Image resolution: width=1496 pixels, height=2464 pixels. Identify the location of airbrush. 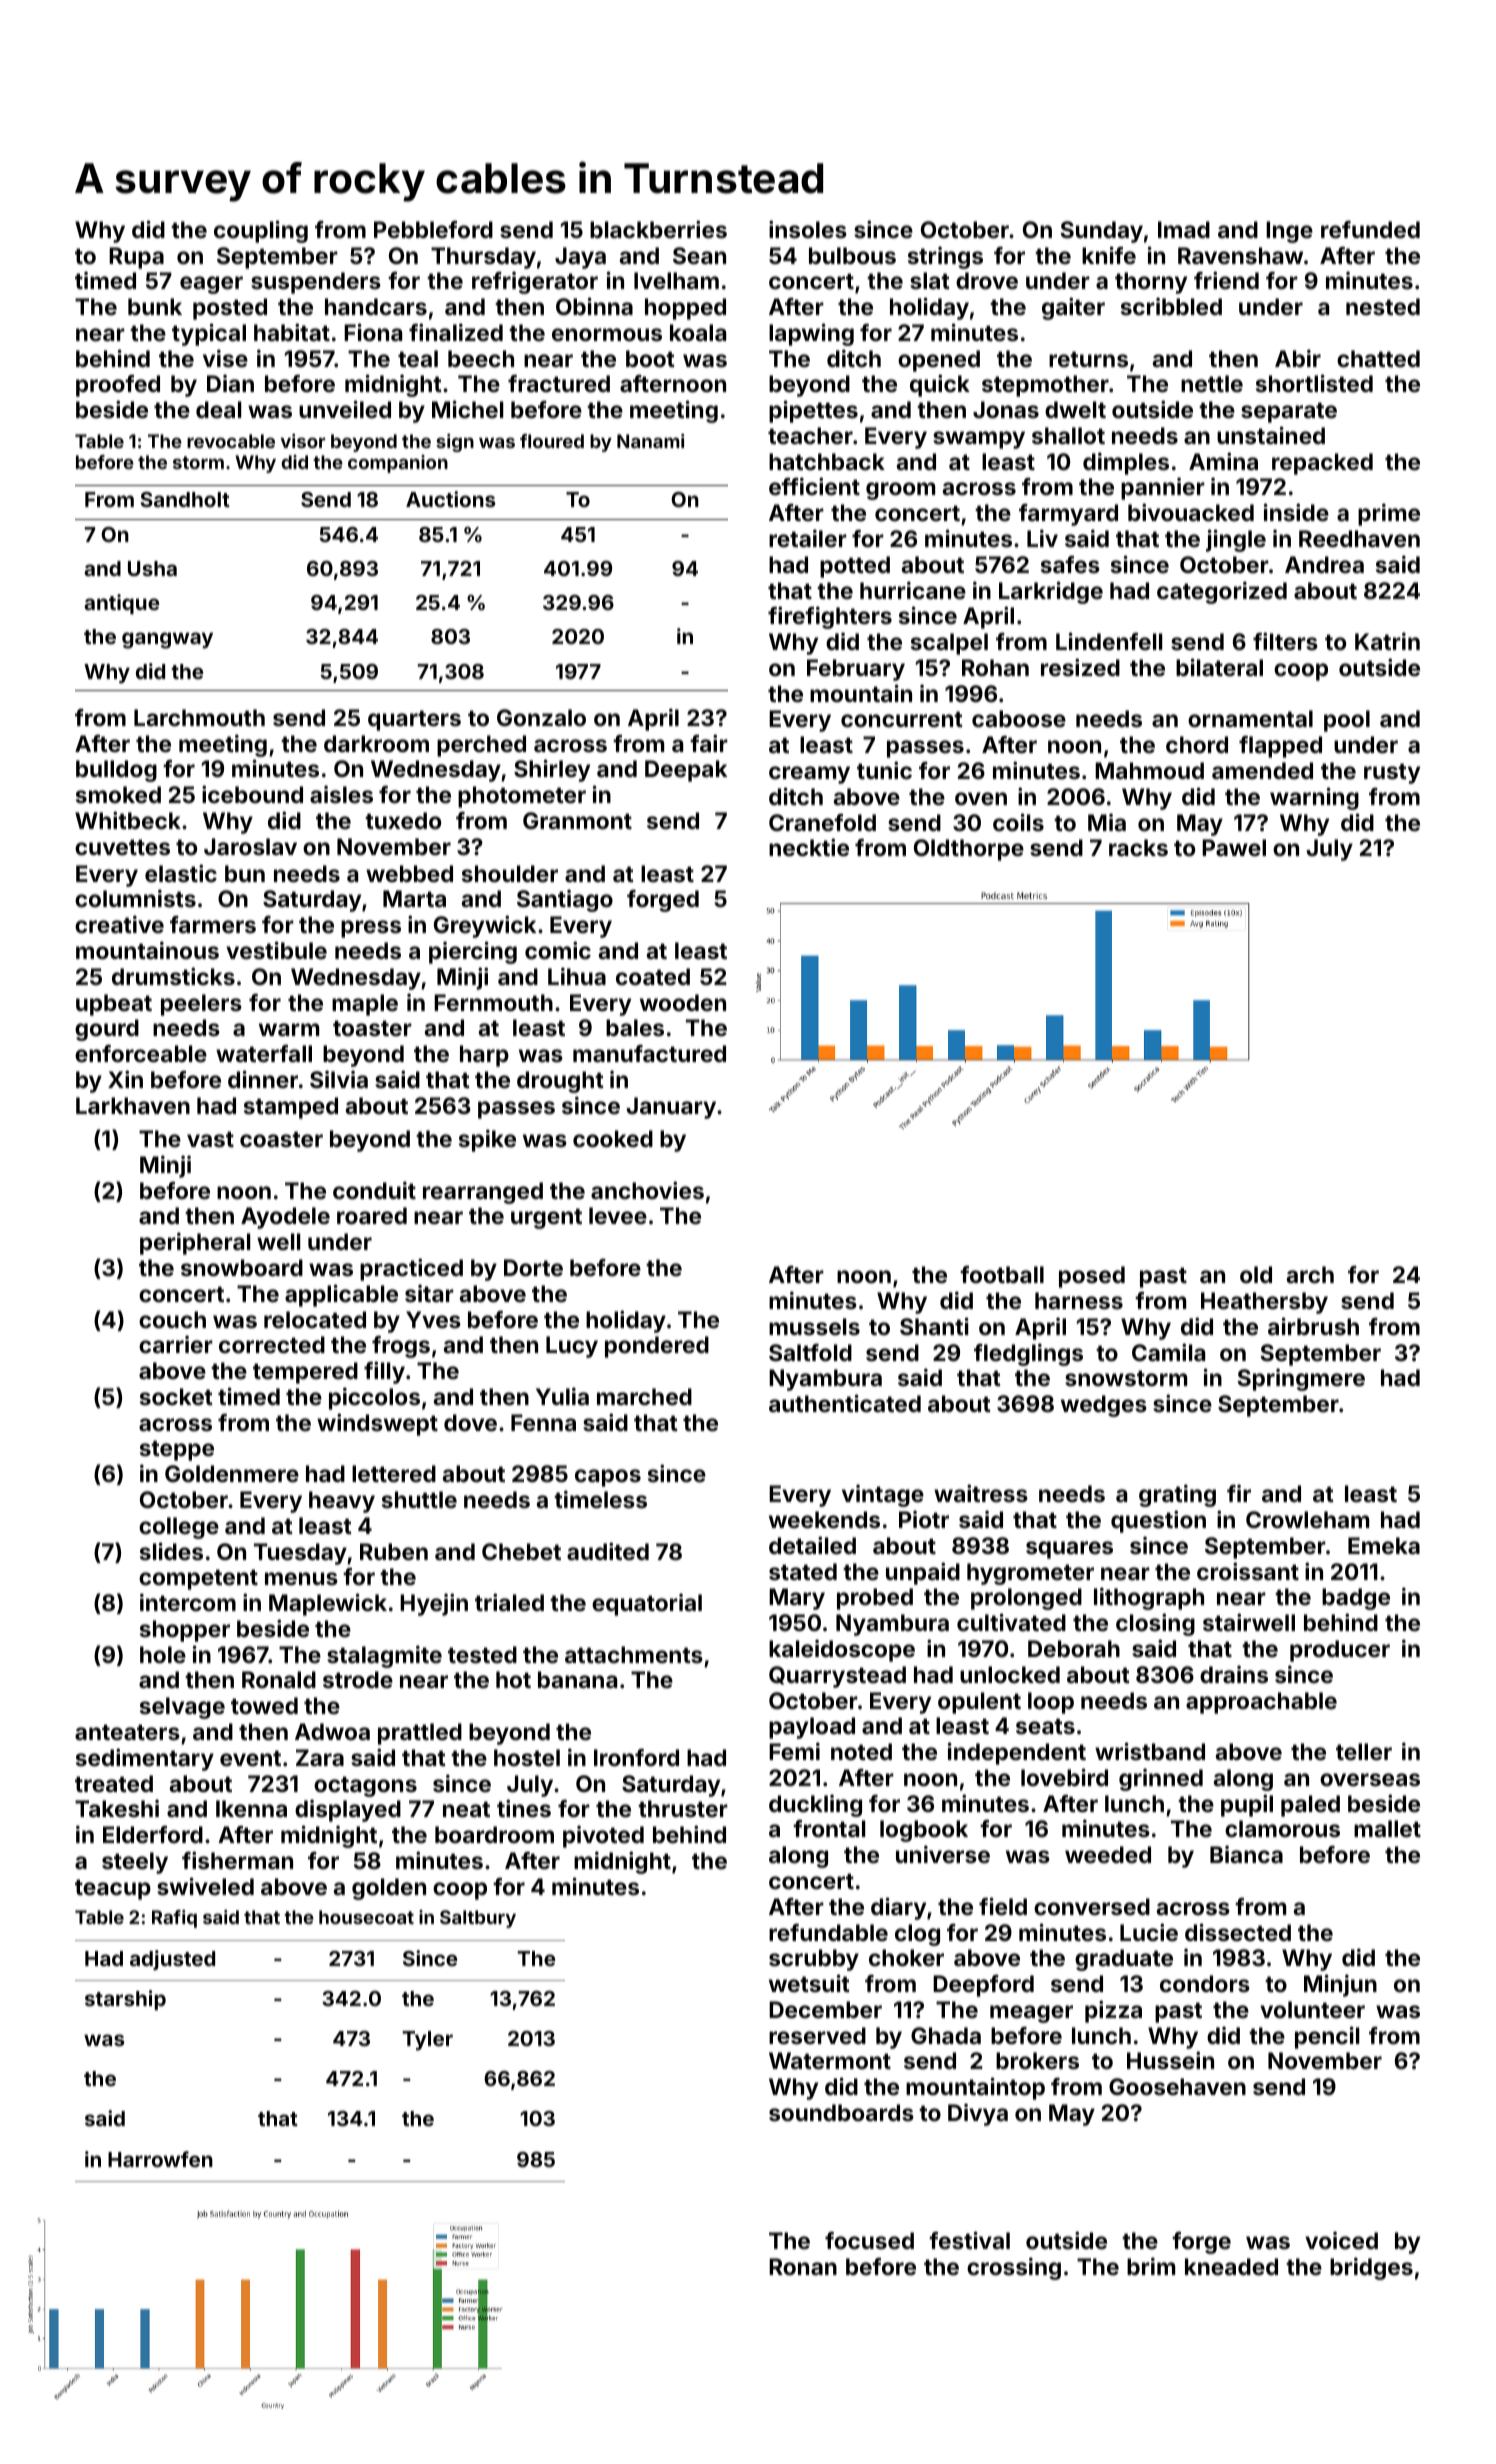
(1313, 1326).
